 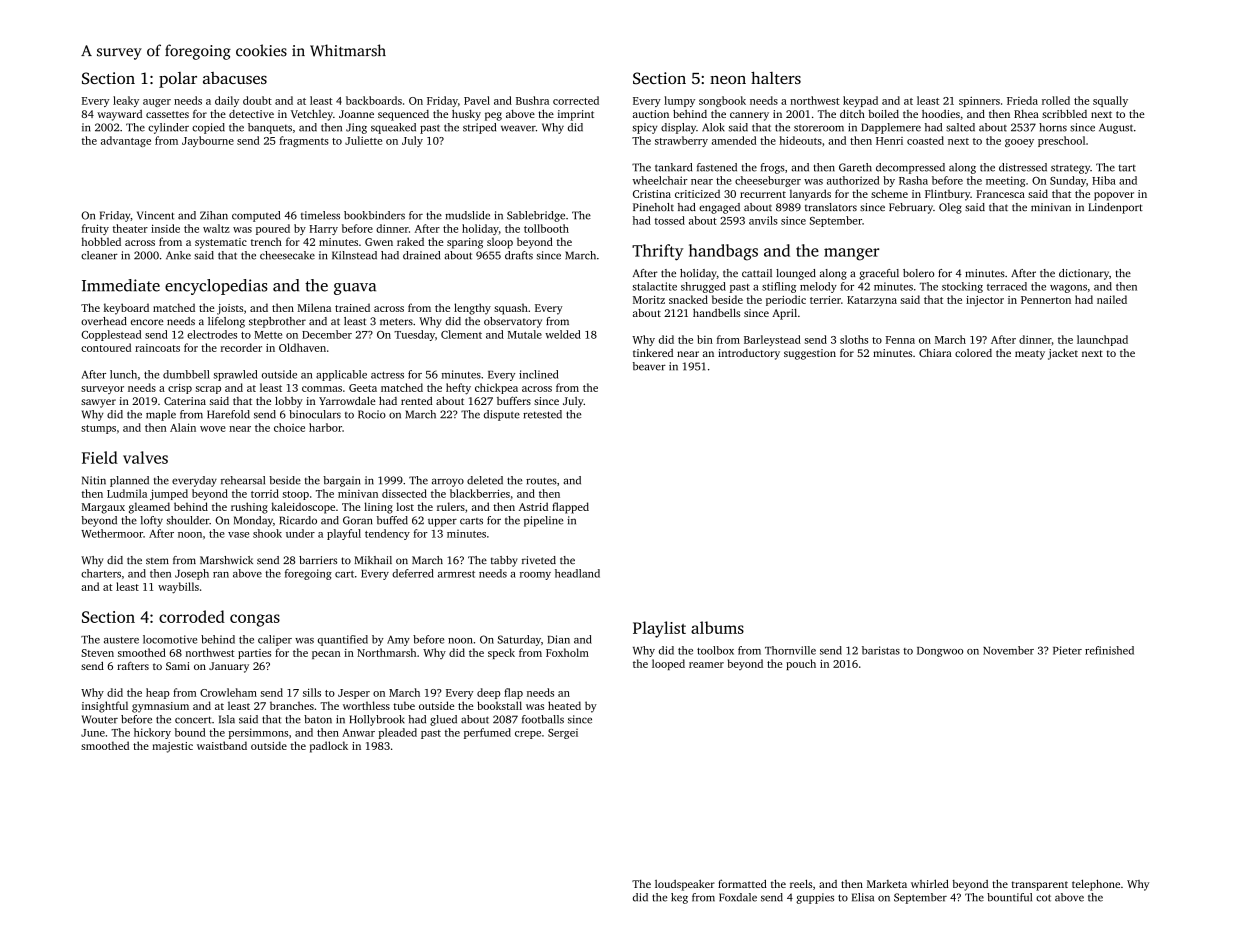 I want to click on refinished, so click(x=1109, y=650).
